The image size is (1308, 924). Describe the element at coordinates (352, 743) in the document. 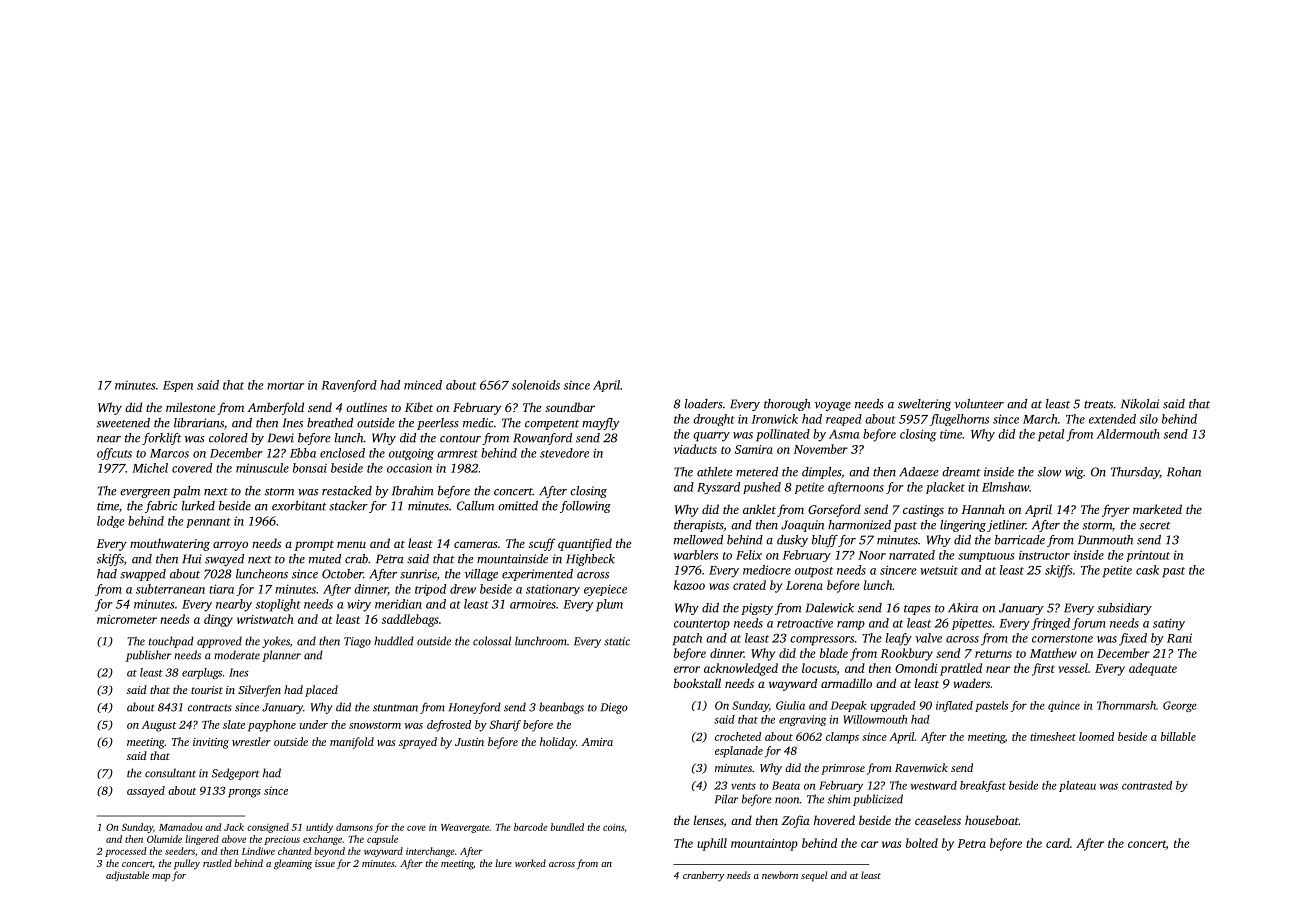

I see `manifold` at that location.
